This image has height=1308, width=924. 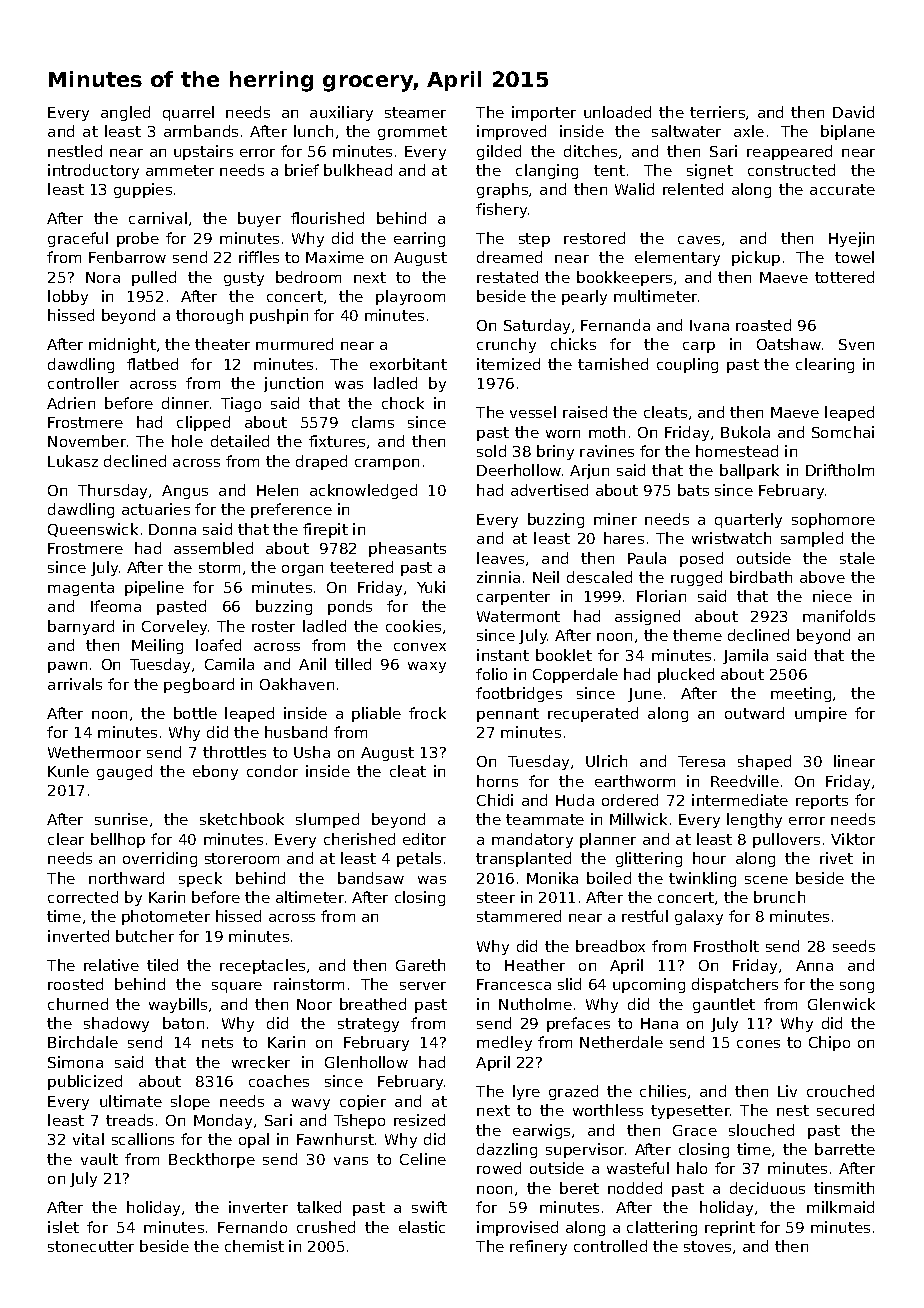 I want to click on hole, so click(x=187, y=441).
